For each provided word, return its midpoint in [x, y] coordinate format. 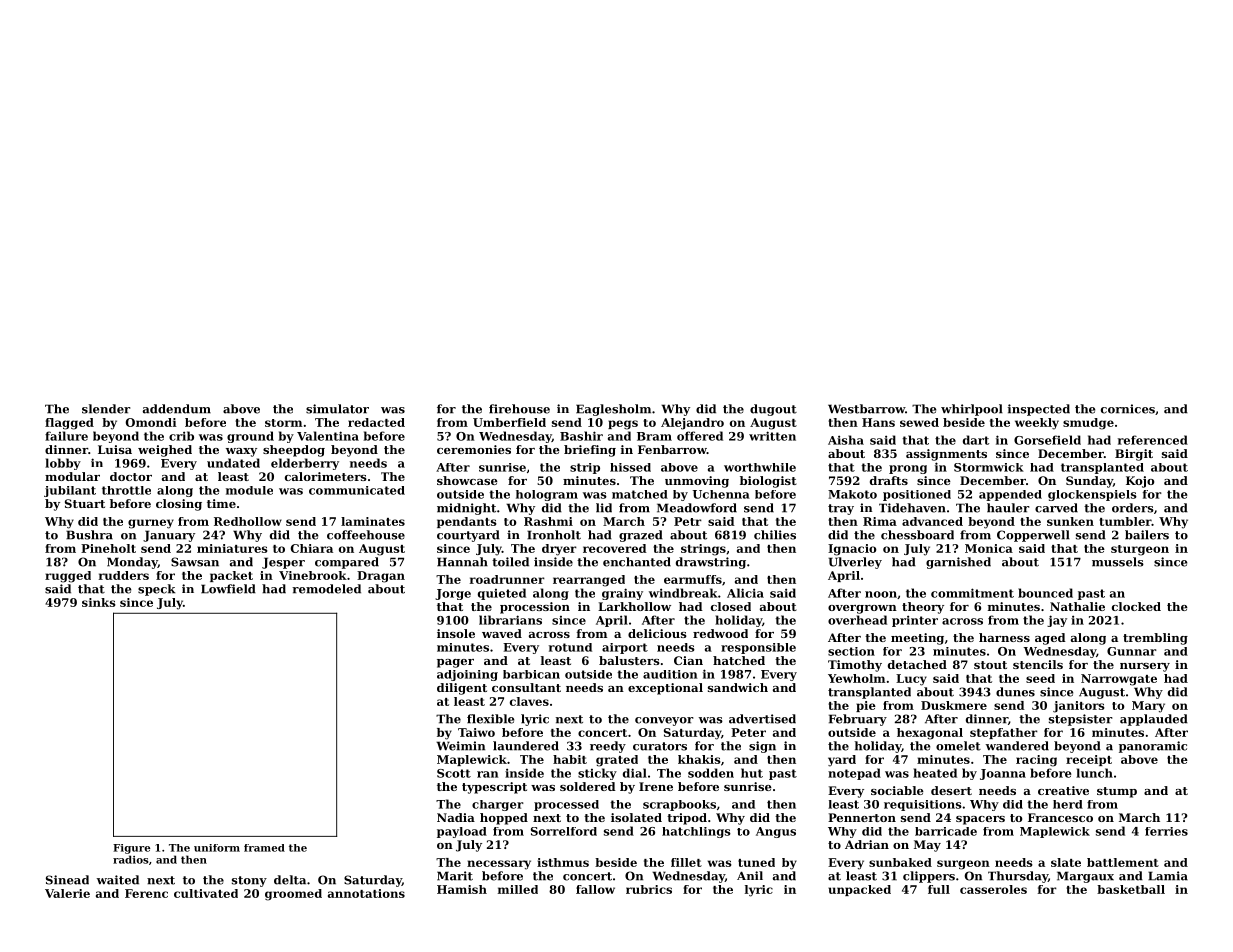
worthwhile [760, 467]
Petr [688, 521]
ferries [1166, 831]
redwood [720, 633]
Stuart [85, 503]
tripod [687, 819]
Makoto [852, 494]
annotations [366, 893]
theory [923, 608]
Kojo [1140, 482]
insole [456, 633]
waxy [241, 452]
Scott [454, 773]
